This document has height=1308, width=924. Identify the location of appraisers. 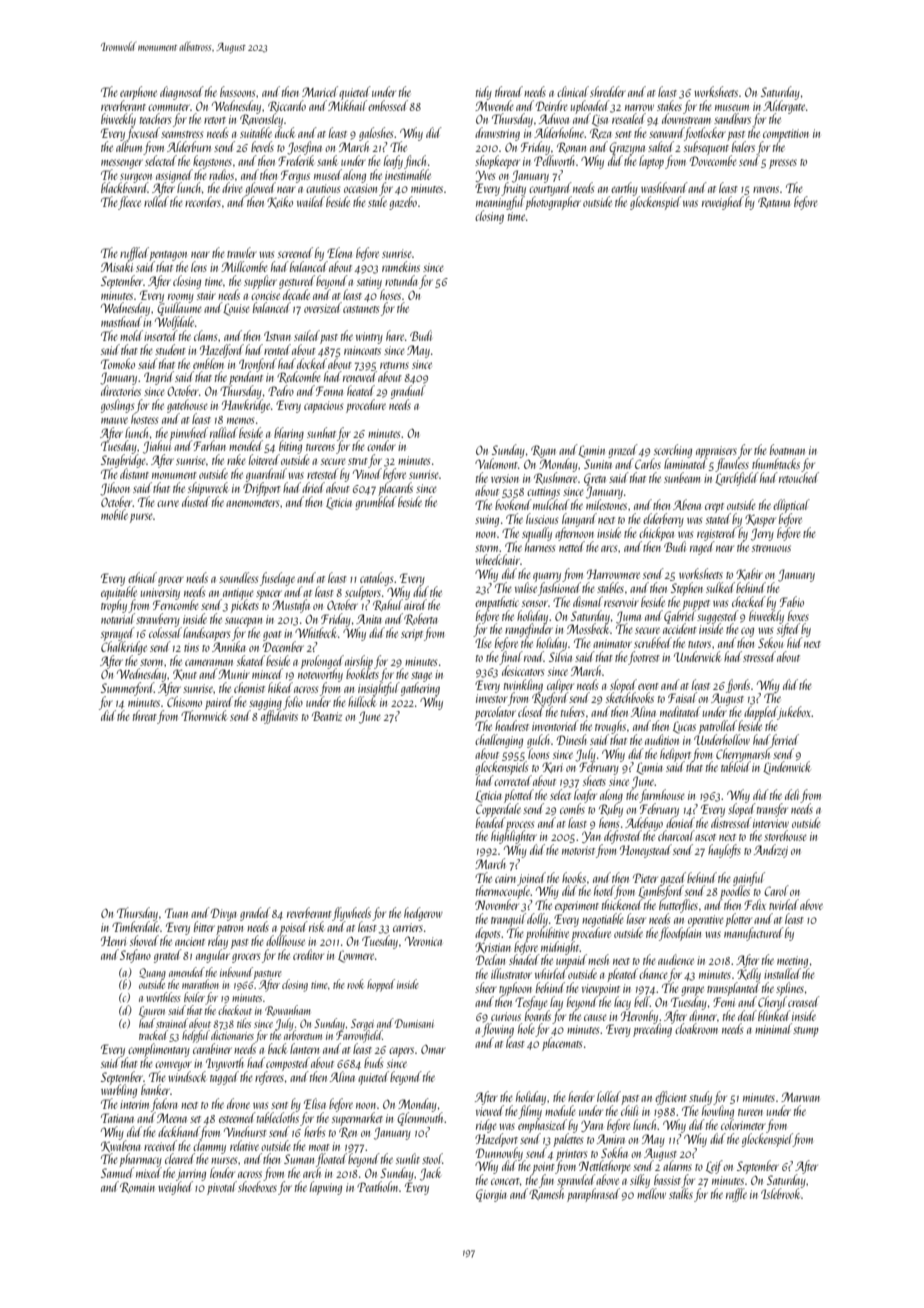
(716, 452).
